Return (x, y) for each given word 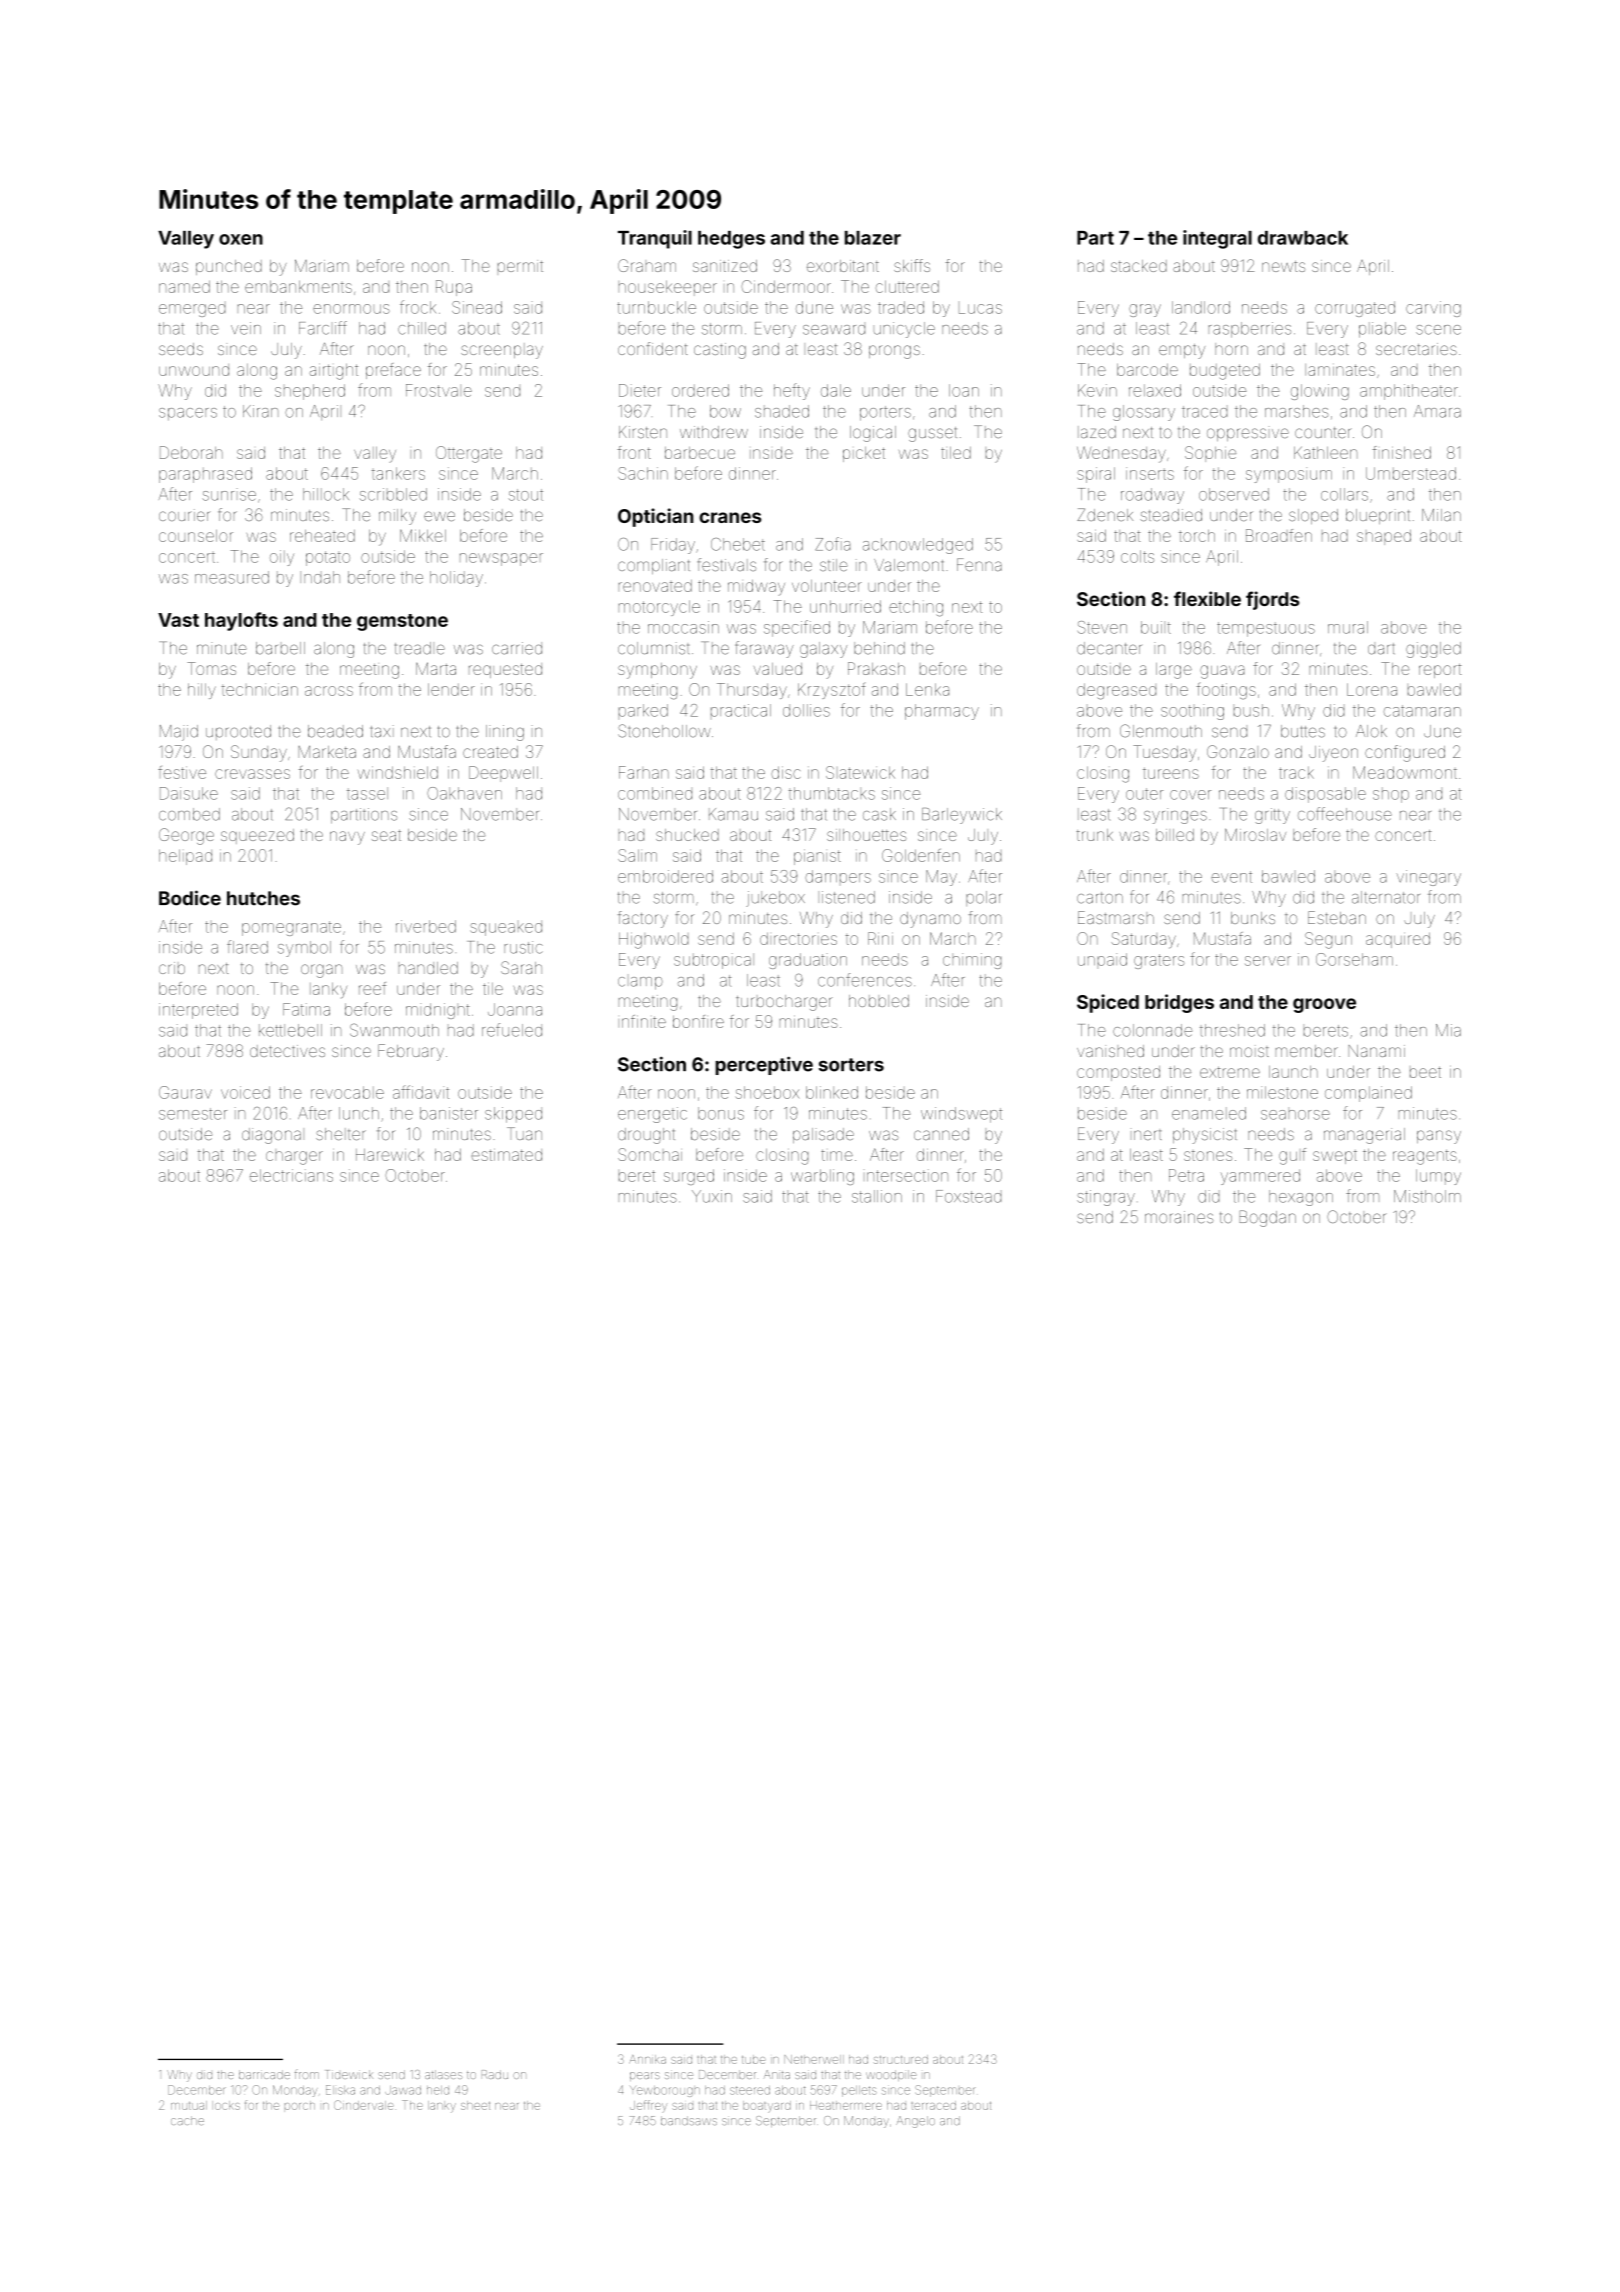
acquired (1398, 940)
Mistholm (1427, 1196)
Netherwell (814, 2059)
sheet (475, 2105)
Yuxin (712, 1196)
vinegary (1428, 878)
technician (260, 689)
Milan (1441, 515)
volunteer (827, 586)
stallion (877, 1196)
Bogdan (1267, 1218)
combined (655, 793)
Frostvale (439, 390)
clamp (640, 983)
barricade (264, 2074)
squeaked (506, 928)
